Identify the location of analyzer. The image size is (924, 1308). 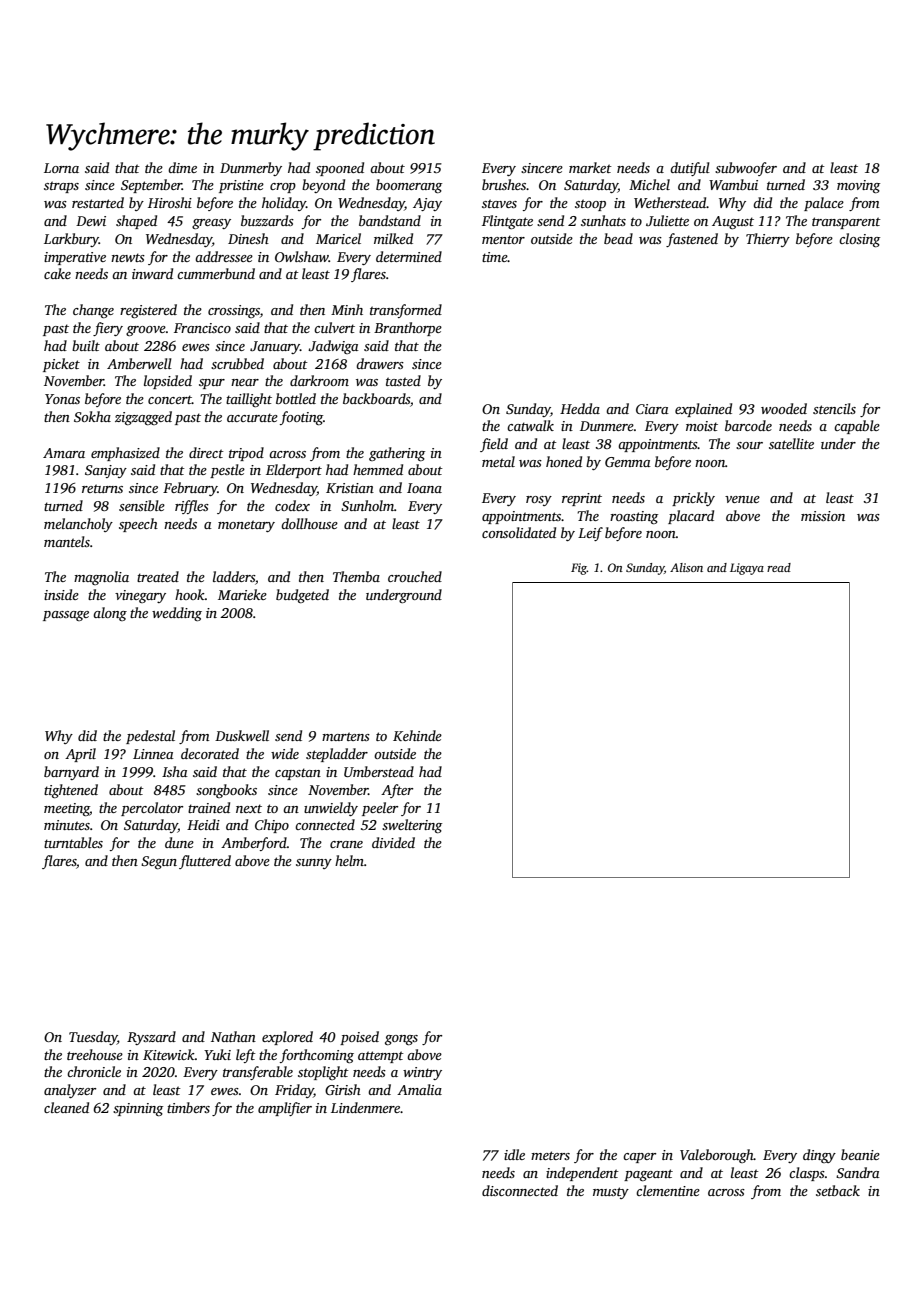
(70, 1091).
